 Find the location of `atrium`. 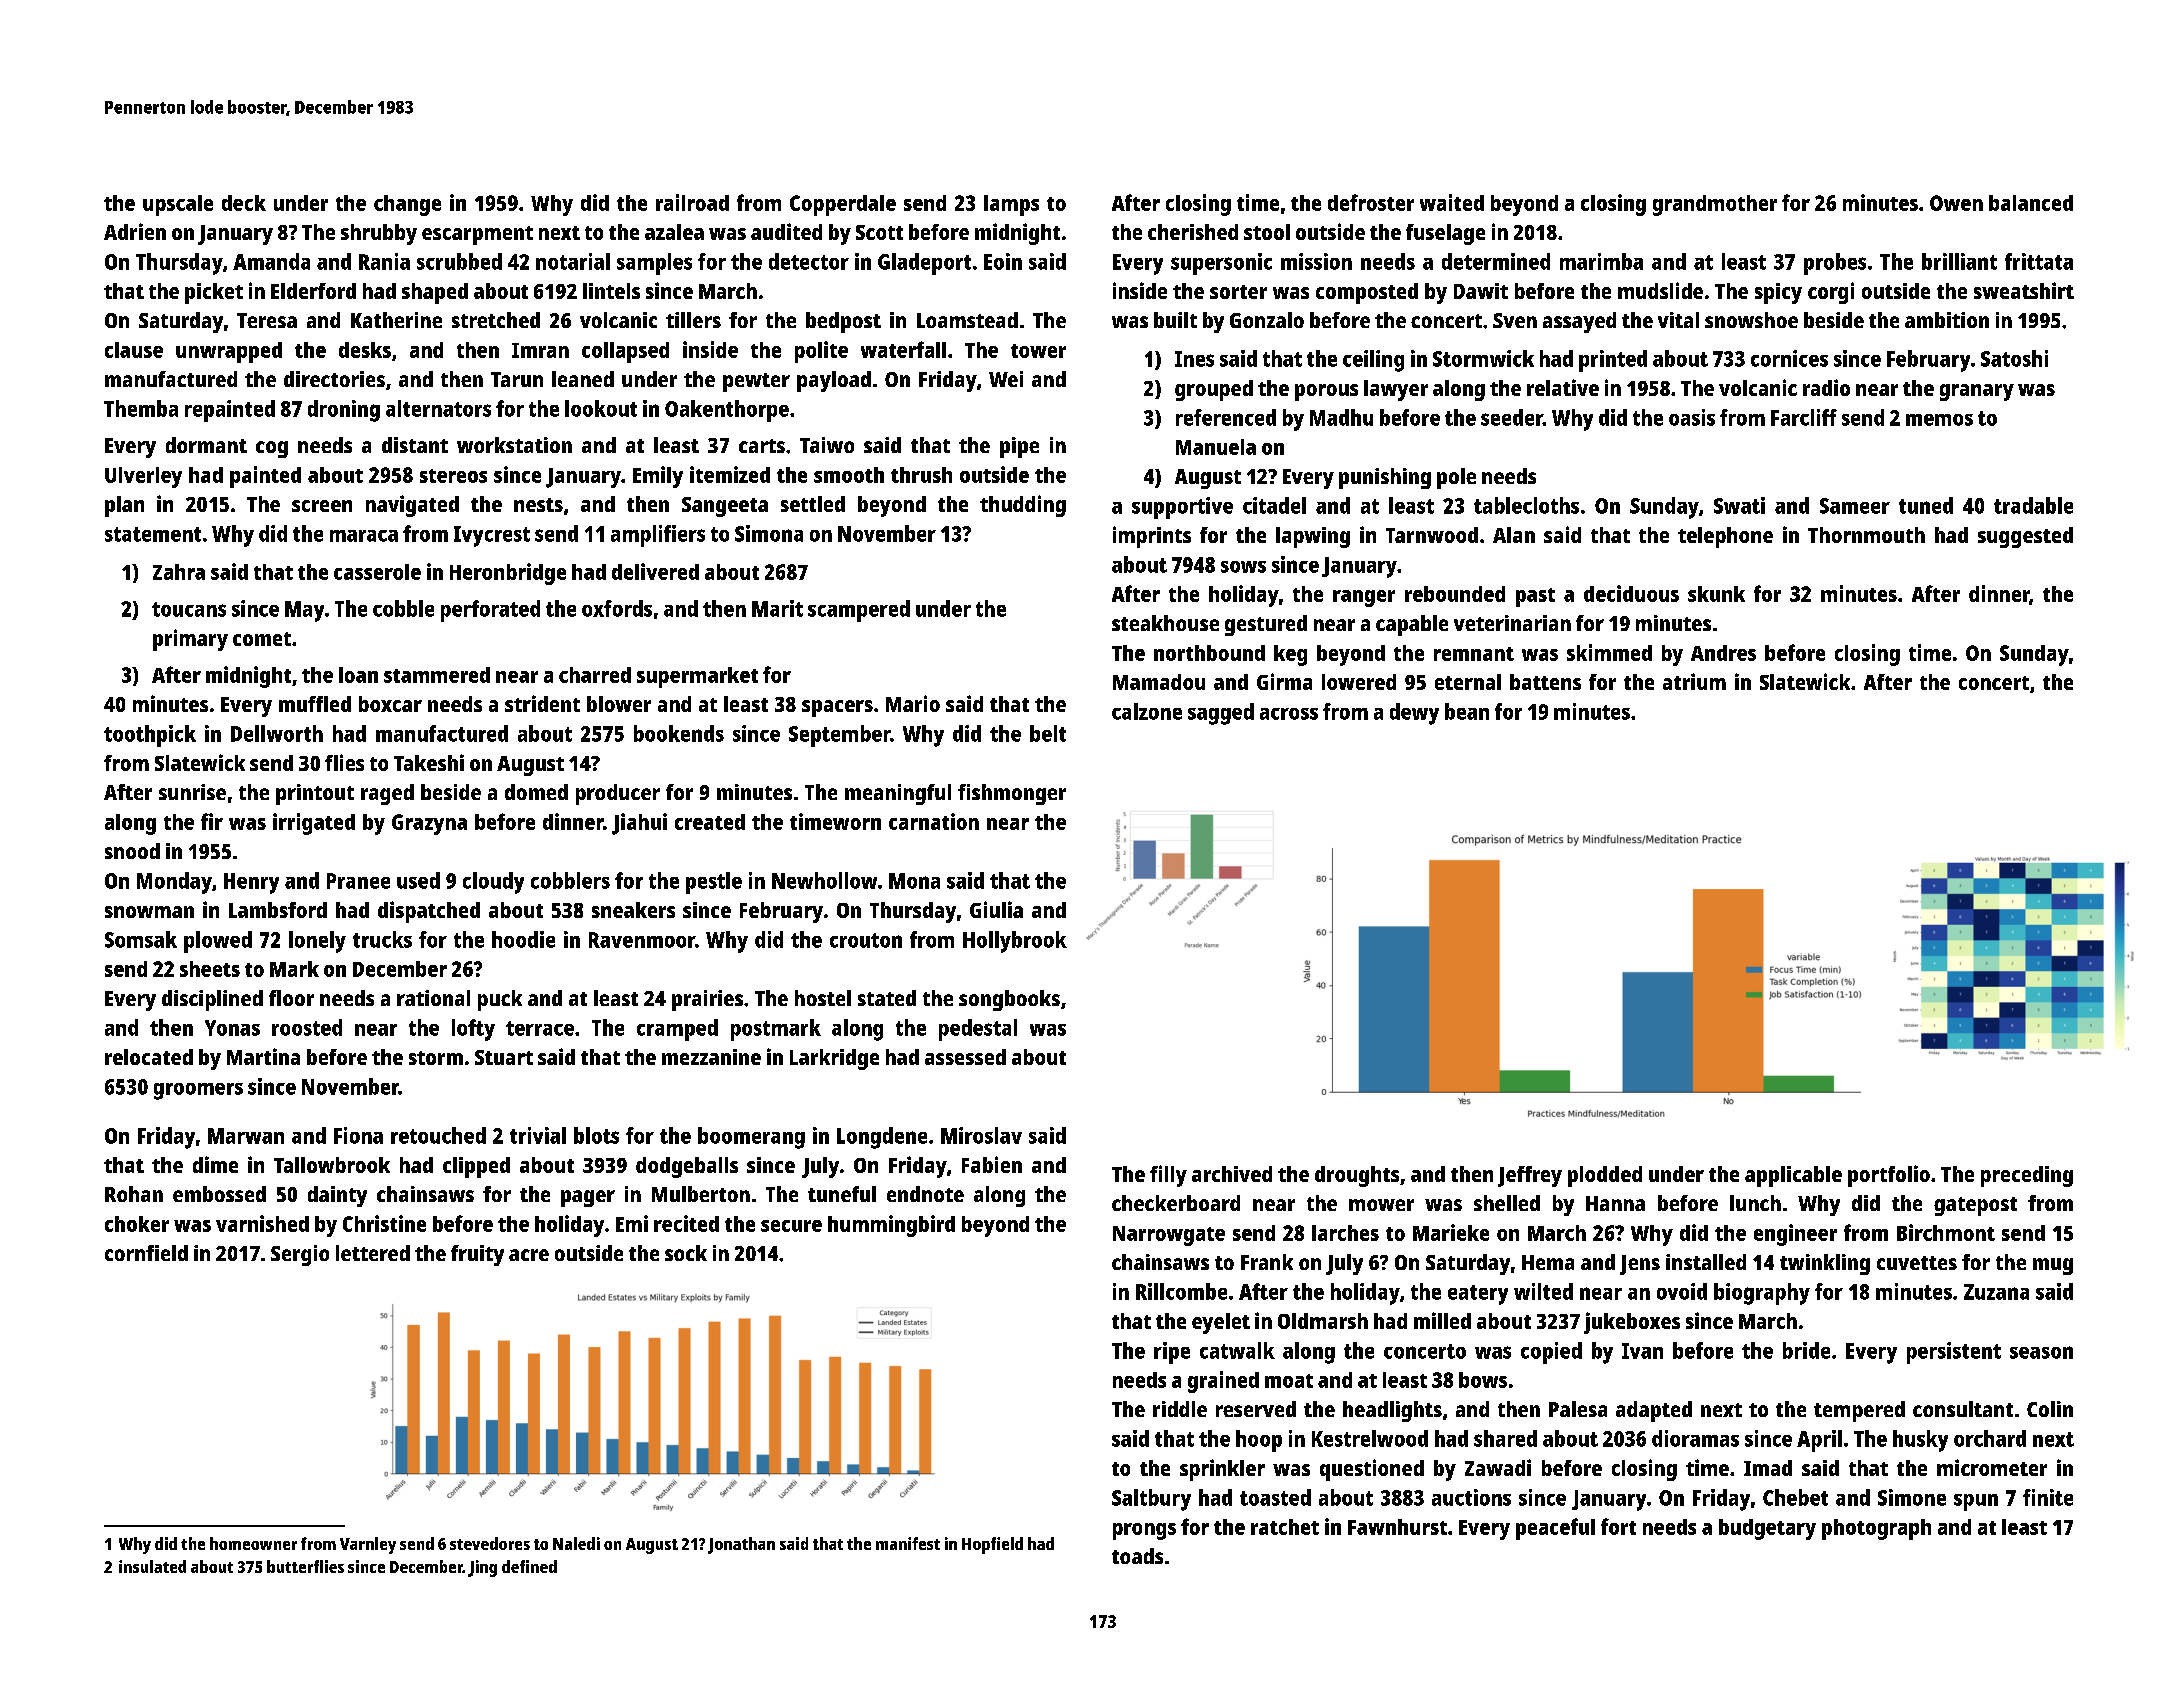

atrium is located at coordinates (1694, 681).
